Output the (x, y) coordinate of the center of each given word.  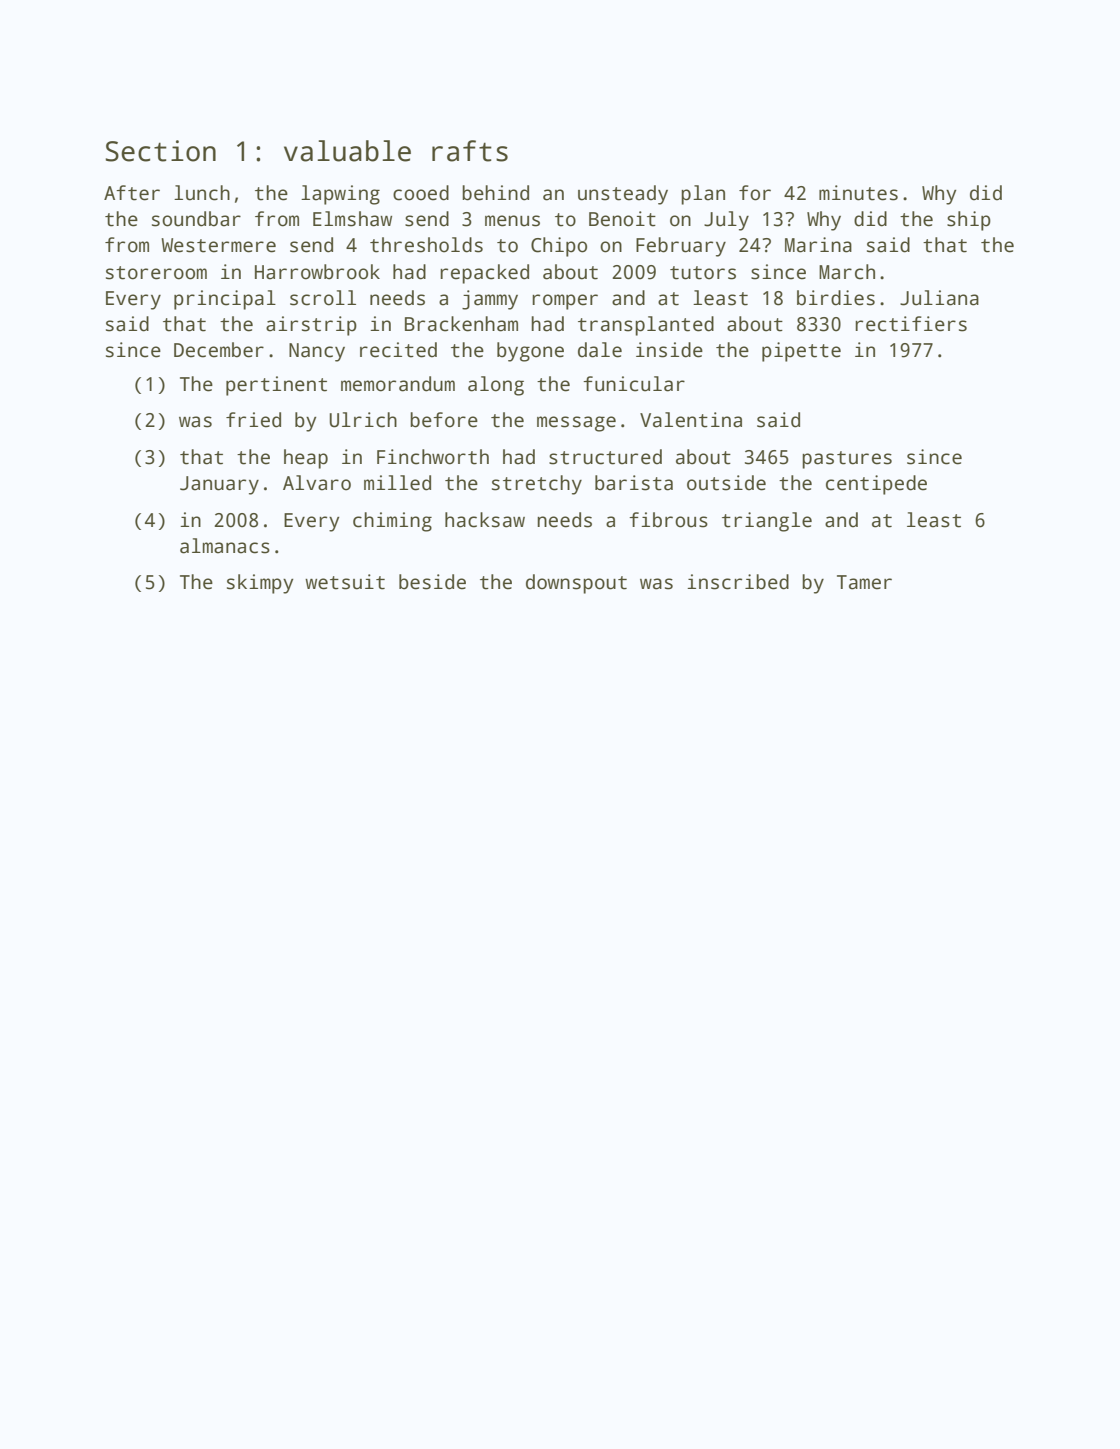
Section (161, 151)
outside (726, 483)
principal (225, 300)
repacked (484, 274)
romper (565, 302)
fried (253, 420)
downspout (576, 584)
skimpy (260, 584)
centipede (876, 485)
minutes (858, 193)
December (219, 350)
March (847, 272)
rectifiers (911, 324)
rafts (470, 151)
